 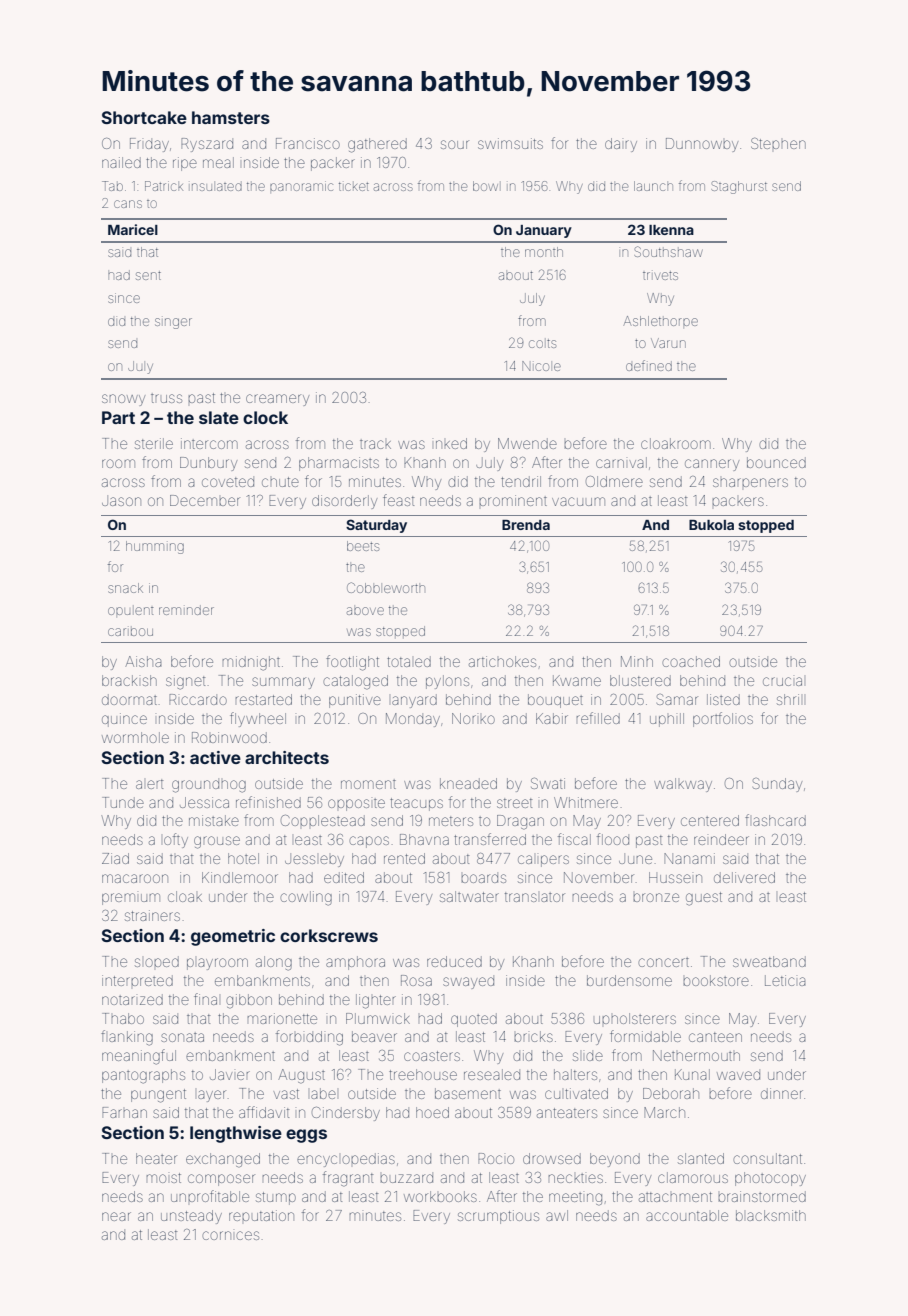 I want to click on centered, so click(x=710, y=820).
